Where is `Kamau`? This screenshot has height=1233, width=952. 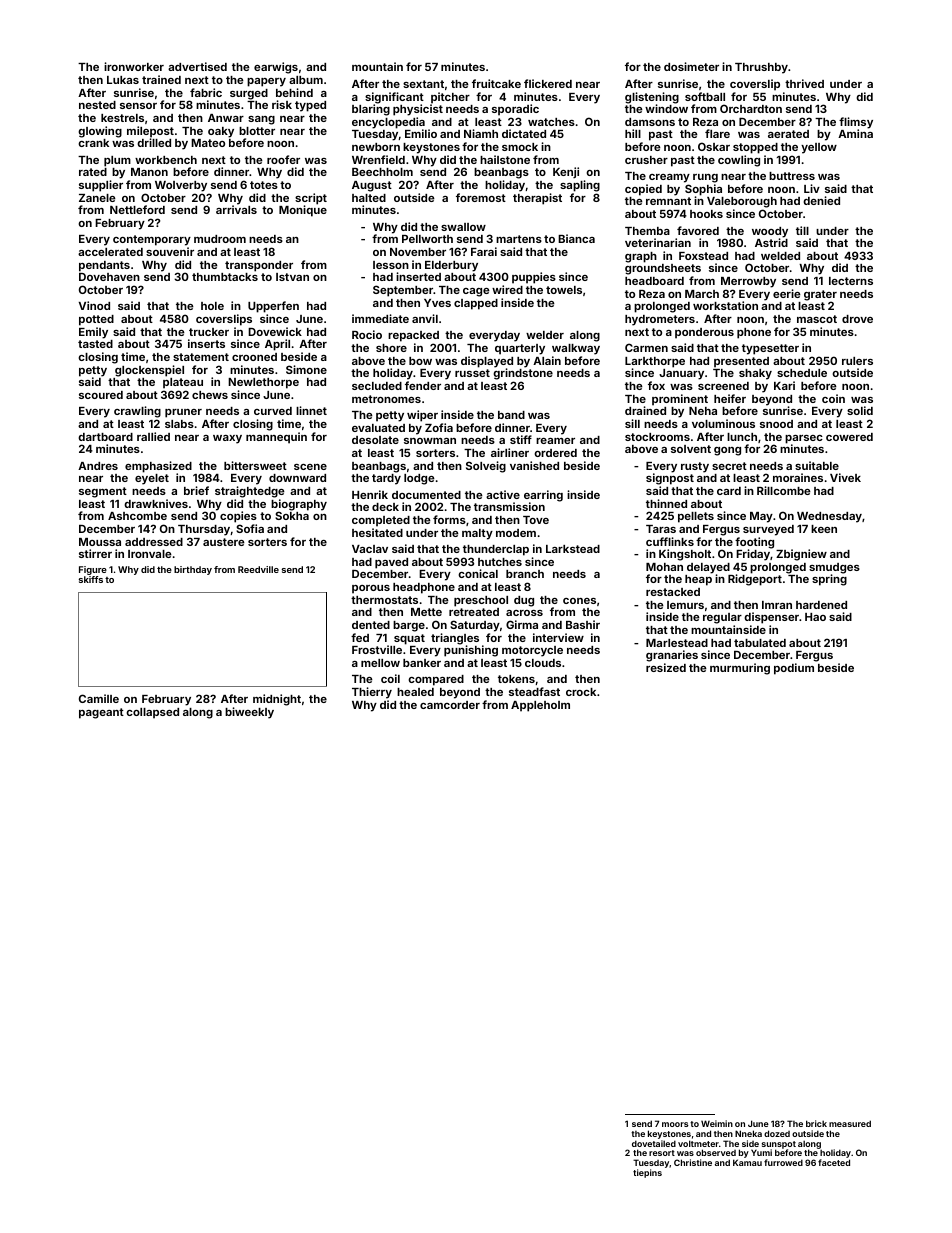 Kamau is located at coordinates (747, 1162).
